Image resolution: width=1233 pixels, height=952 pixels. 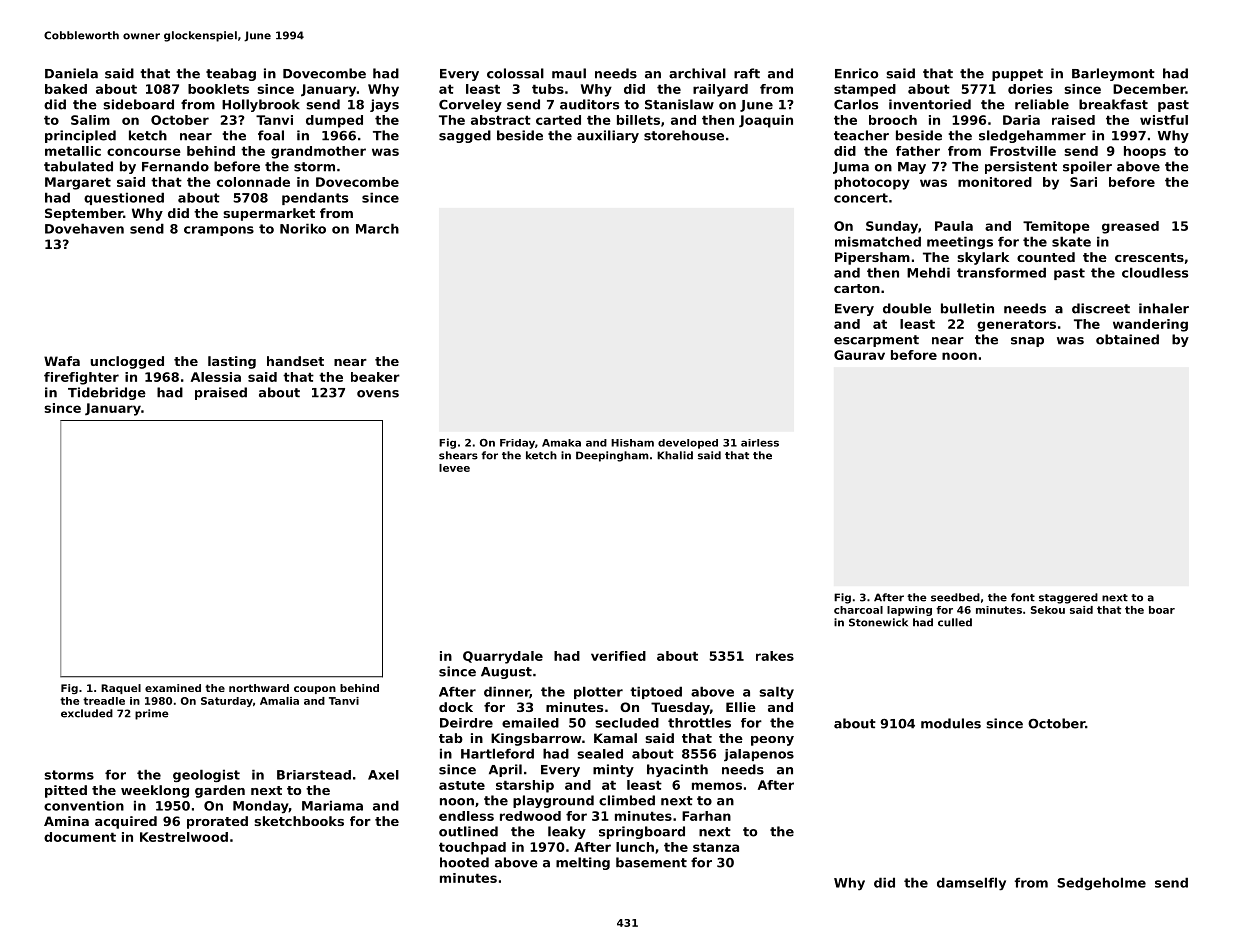 What do you see at coordinates (377, 228) in the document?
I see `March` at bounding box center [377, 228].
